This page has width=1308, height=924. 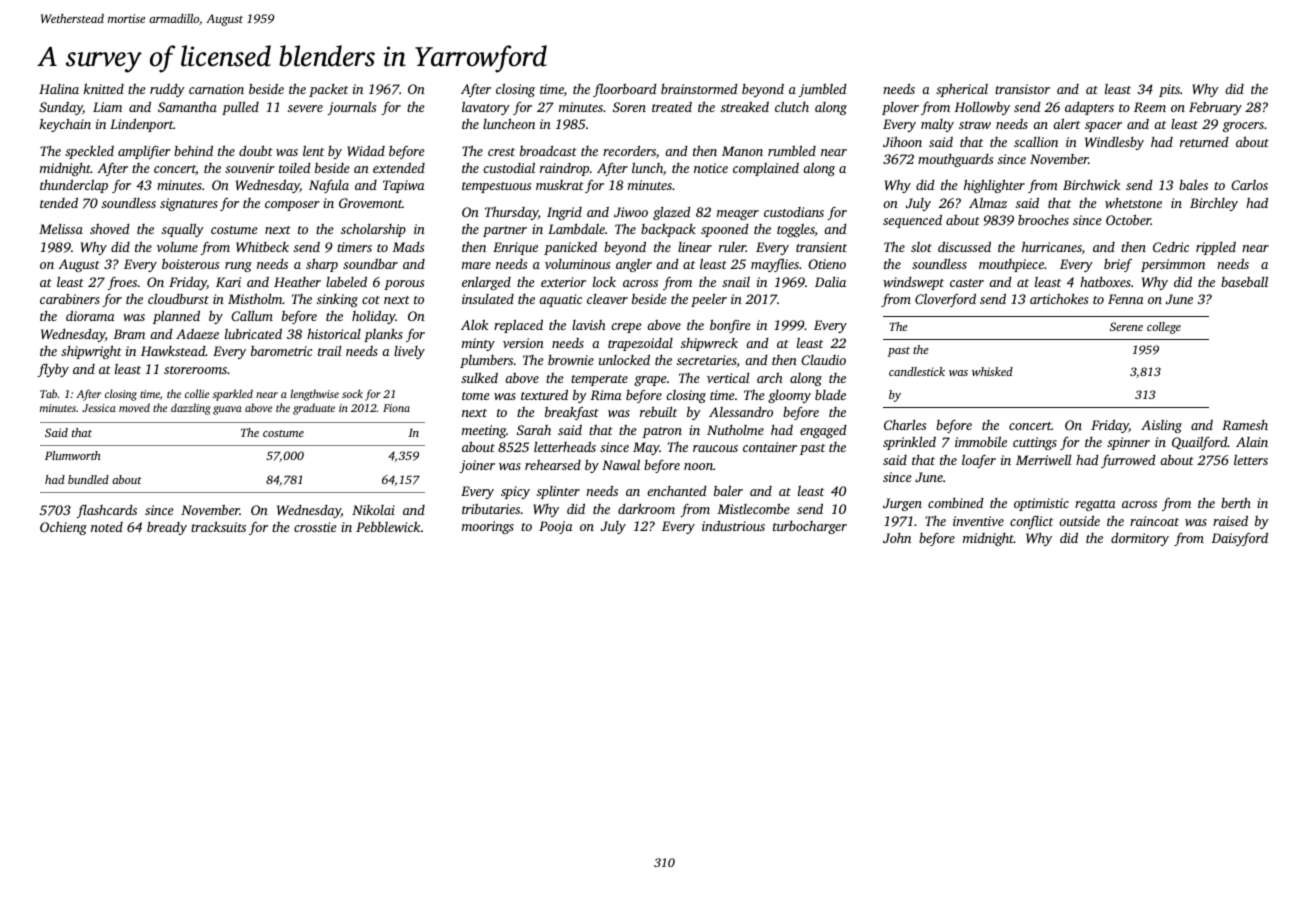 What do you see at coordinates (218, 527) in the page?
I see `tracksuits` at bounding box center [218, 527].
